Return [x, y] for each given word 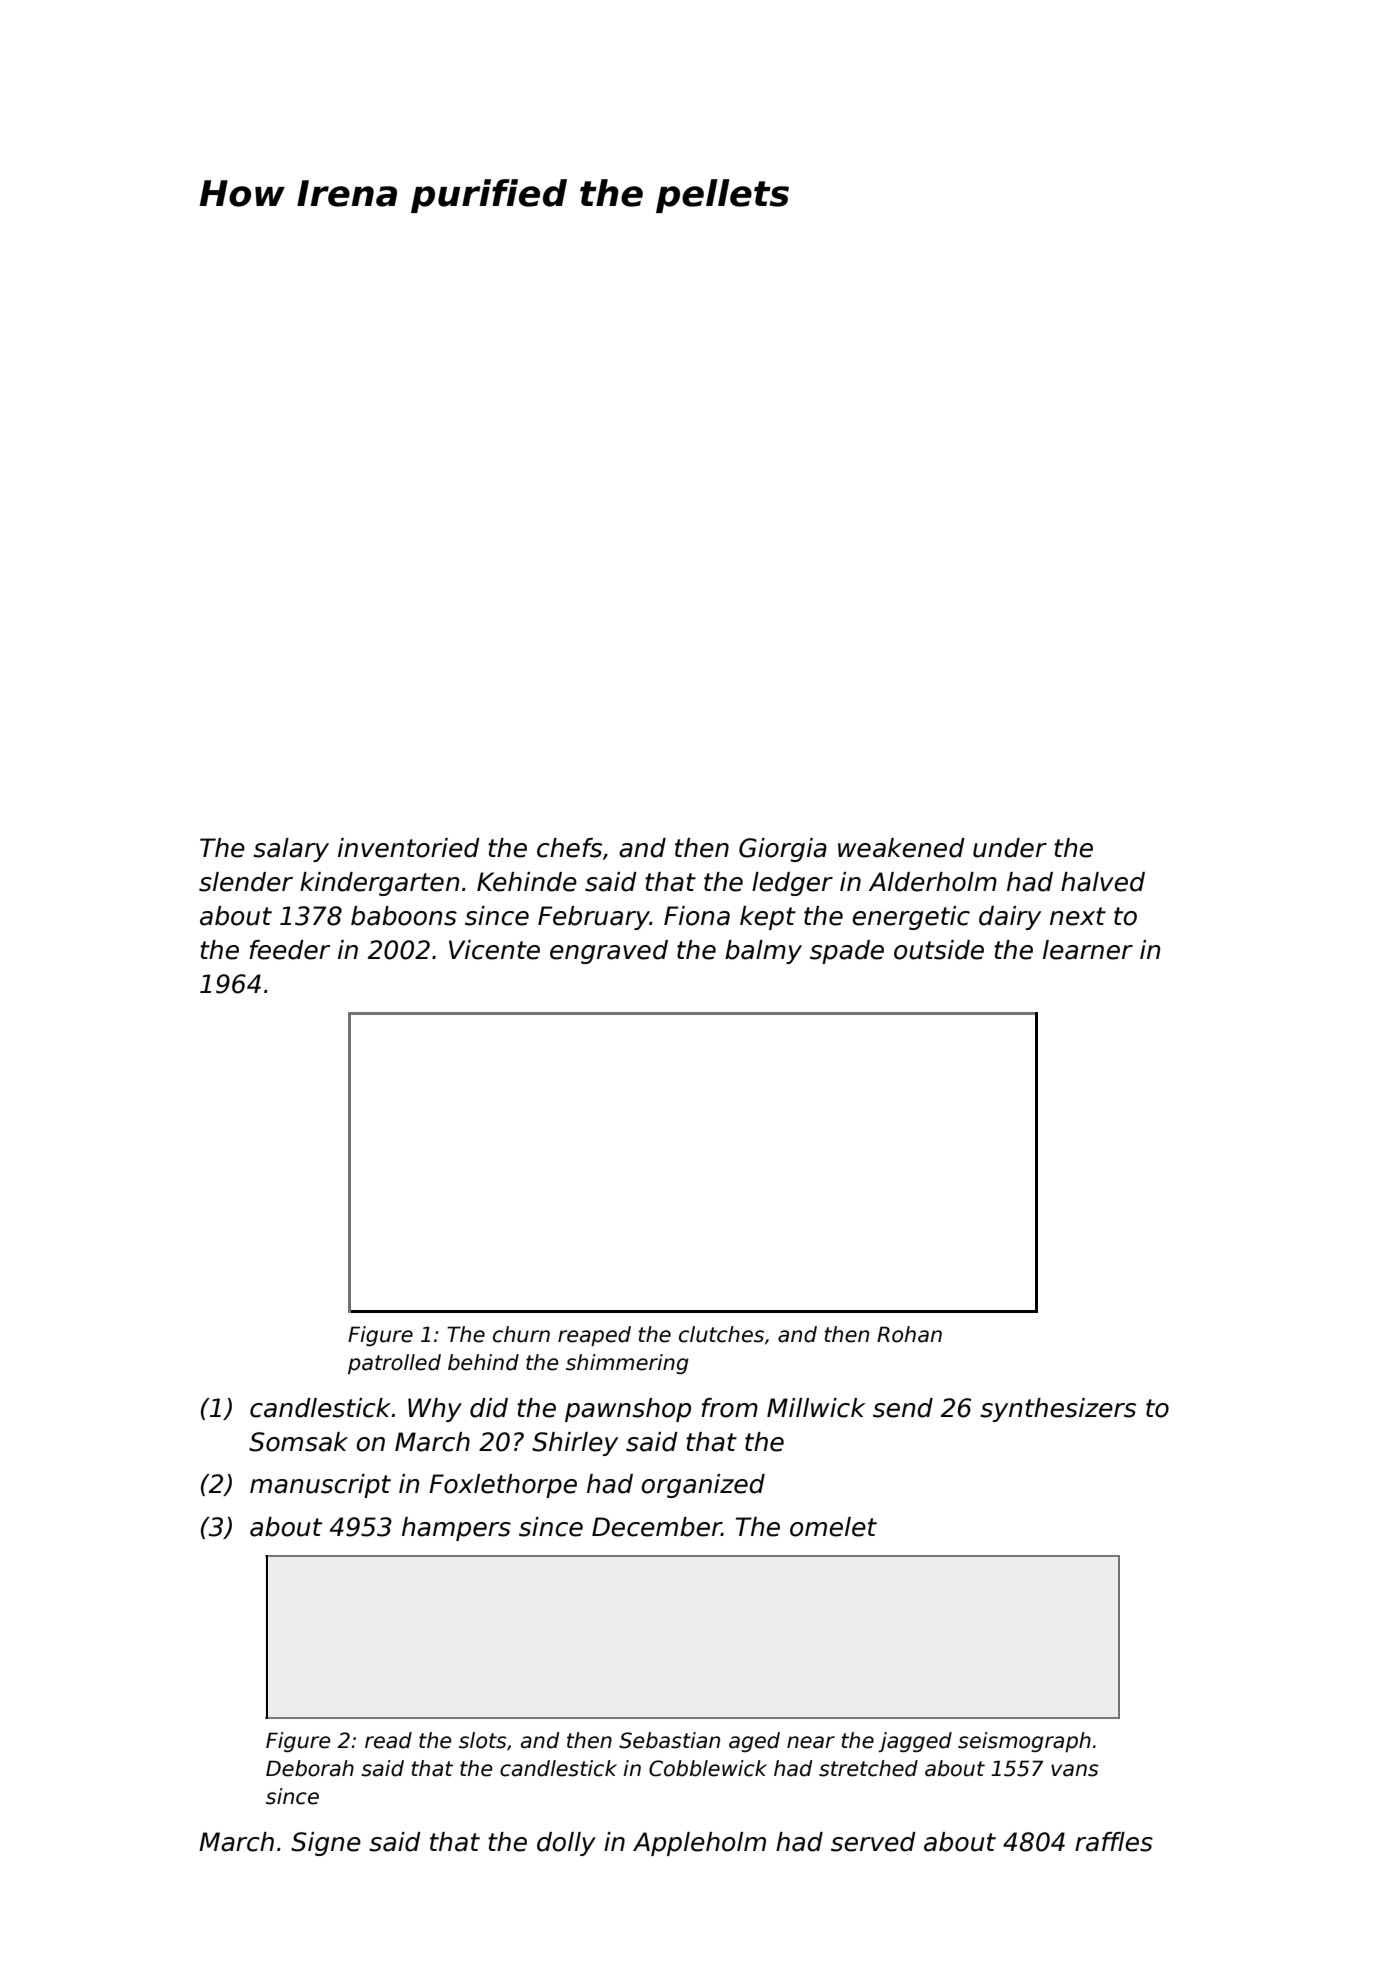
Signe [326, 1844]
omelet [833, 1527]
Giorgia [783, 850]
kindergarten [379, 884]
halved [1103, 882]
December [657, 1527]
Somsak [298, 1442]
